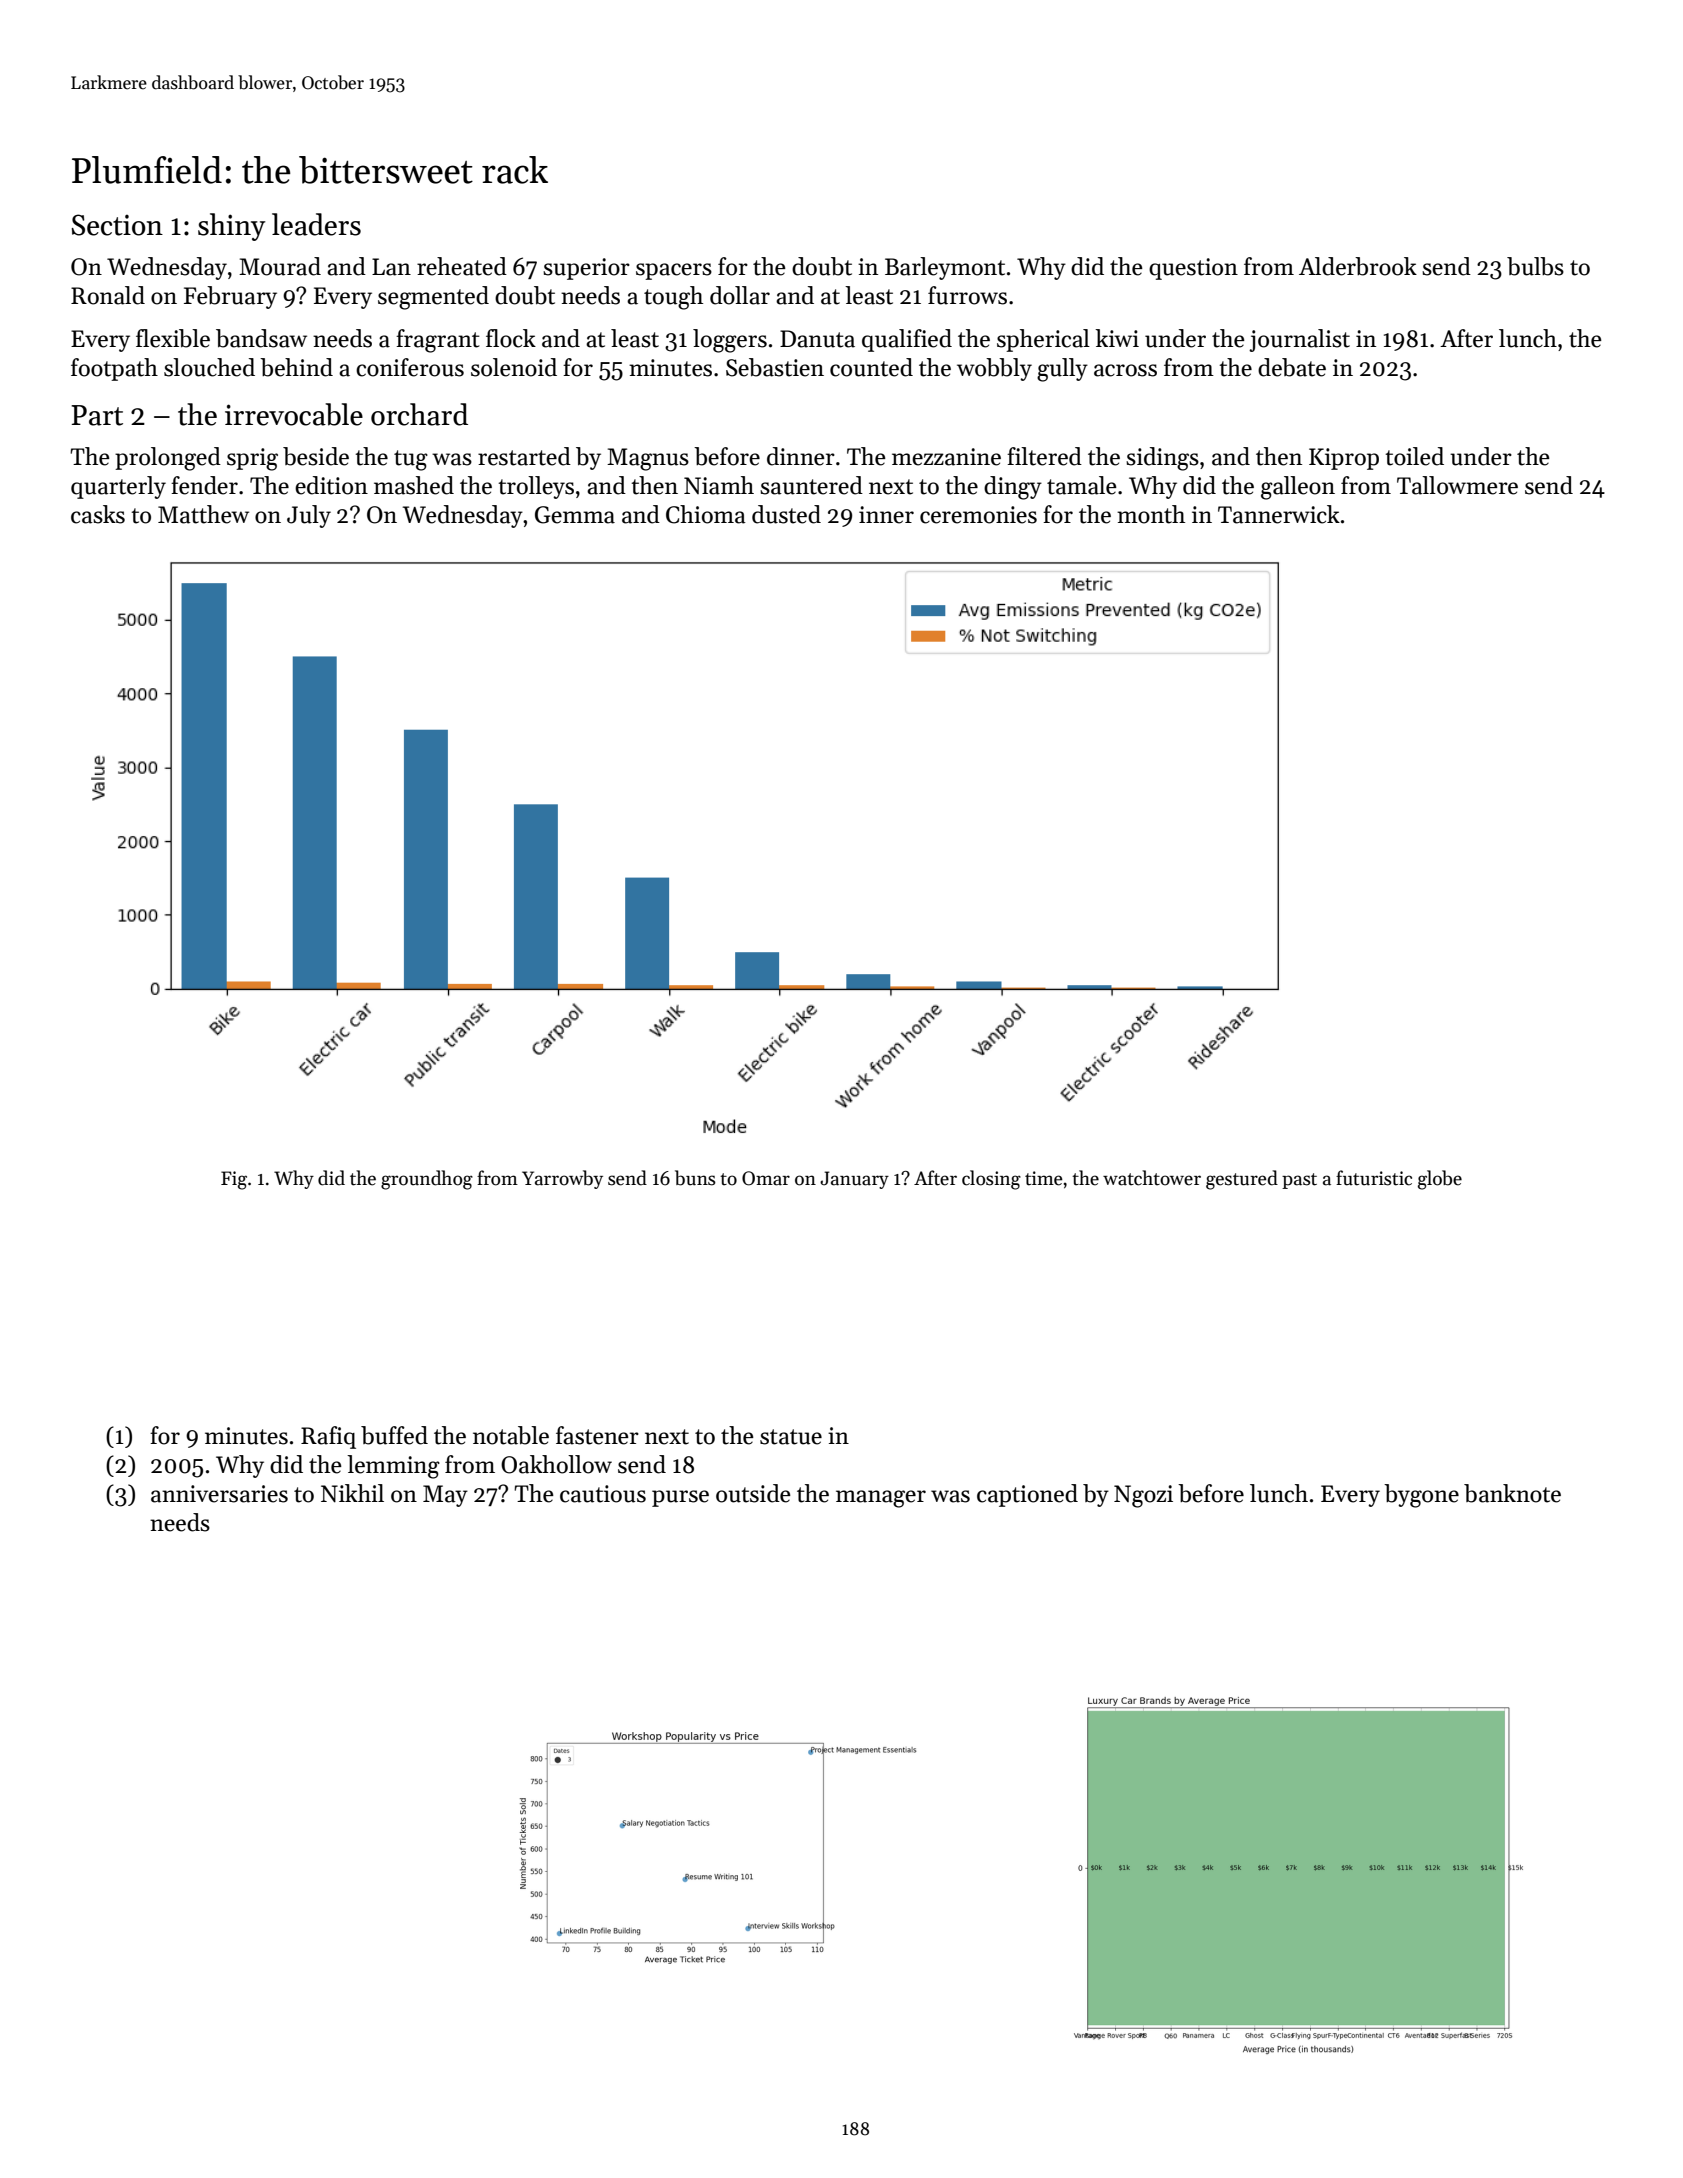 This screenshot has height=2178, width=1683. What do you see at coordinates (296, 367) in the screenshot?
I see `behind` at bounding box center [296, 367].
